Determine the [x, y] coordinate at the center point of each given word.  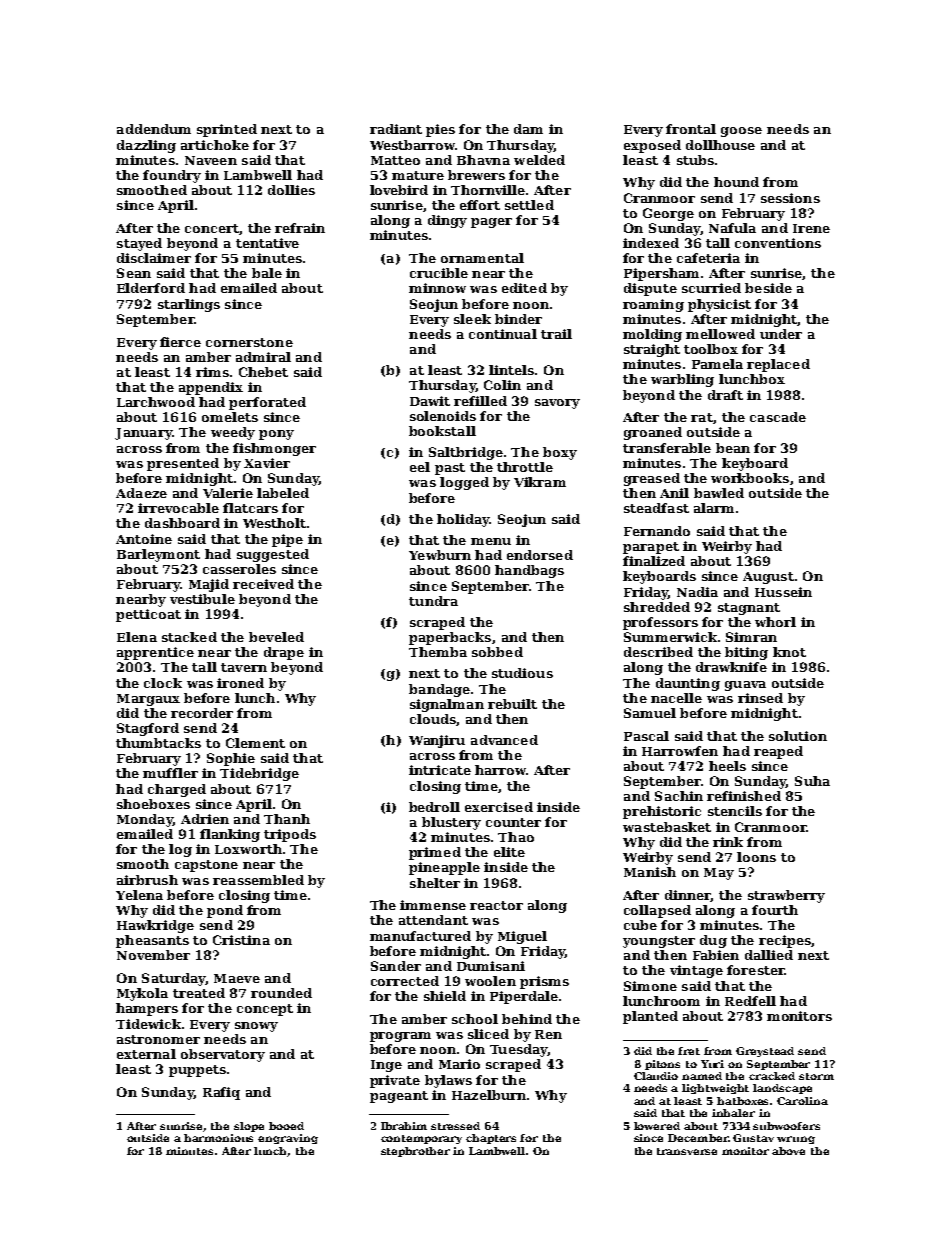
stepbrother [415, 1152]
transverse [687, 1151]
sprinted [227, 130]
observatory [223, 1055]
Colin [502, 385]
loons [756, 857]
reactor [496, 905]
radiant [396, 129]
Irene [811, 228]
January [143, 434]
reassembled [258, 880]
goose [741, 132]
